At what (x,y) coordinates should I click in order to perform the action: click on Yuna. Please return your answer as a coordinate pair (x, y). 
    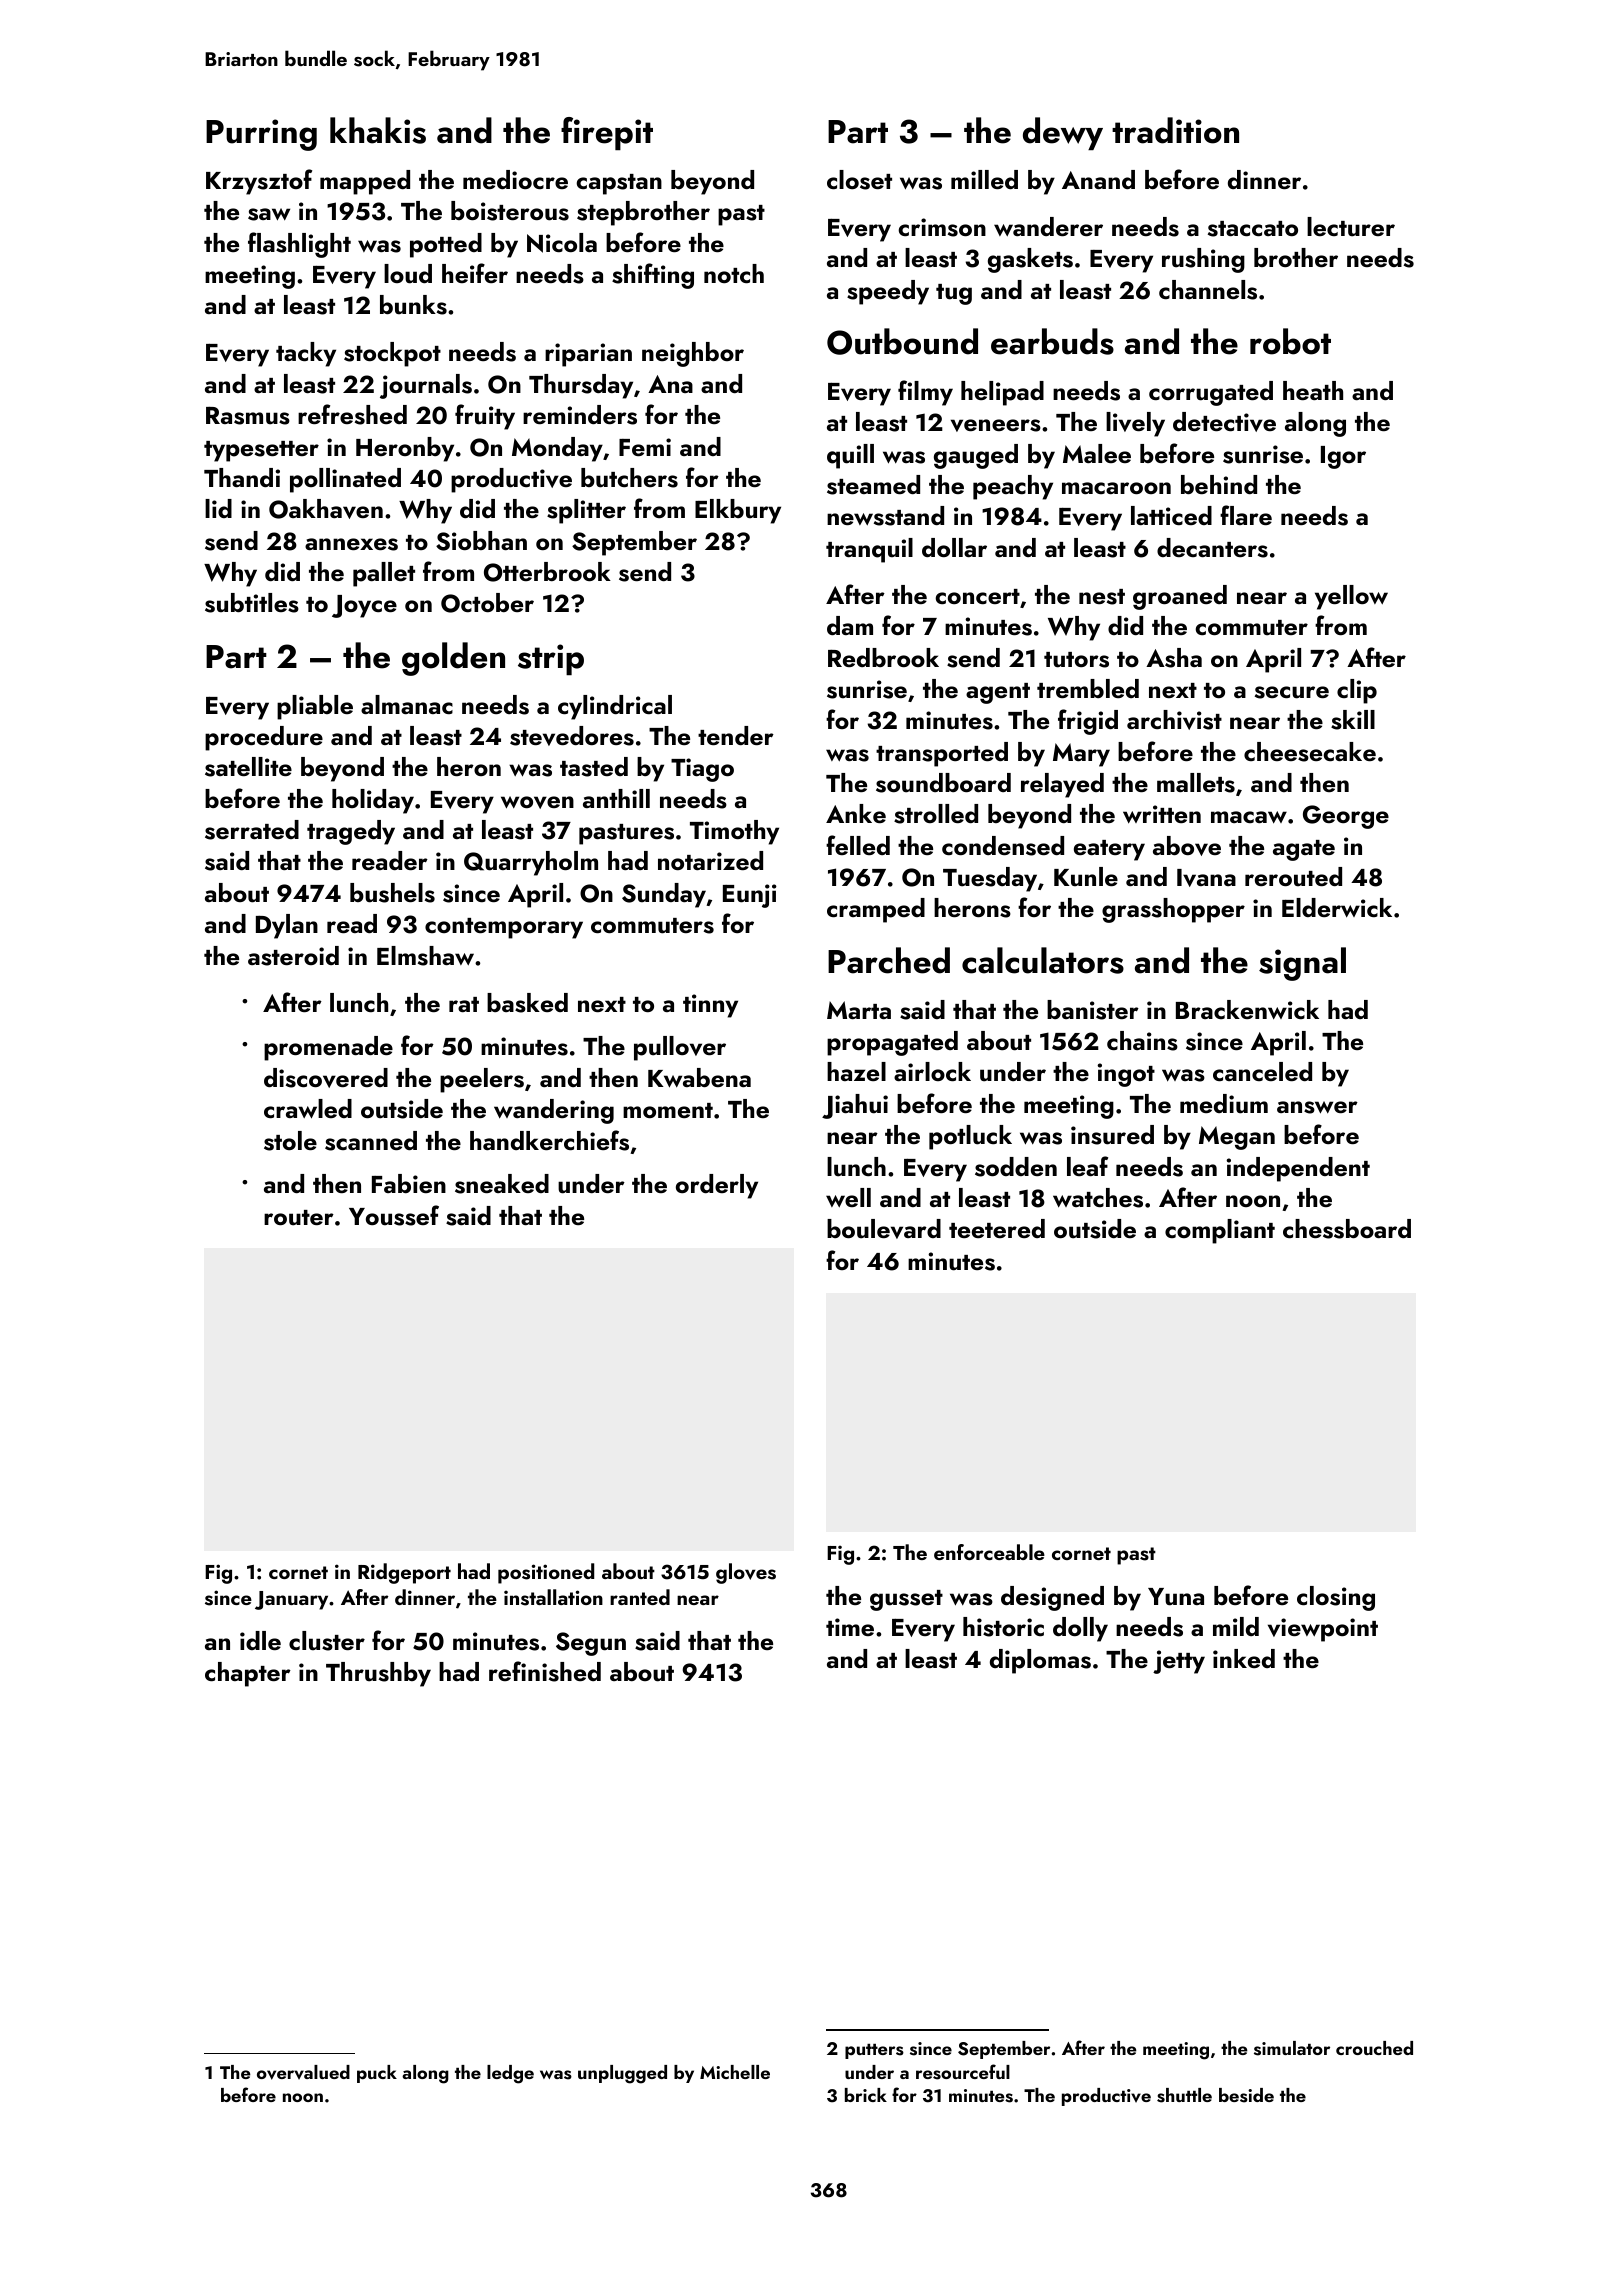
    Looking at the image, I should click on (1176, 1597).
